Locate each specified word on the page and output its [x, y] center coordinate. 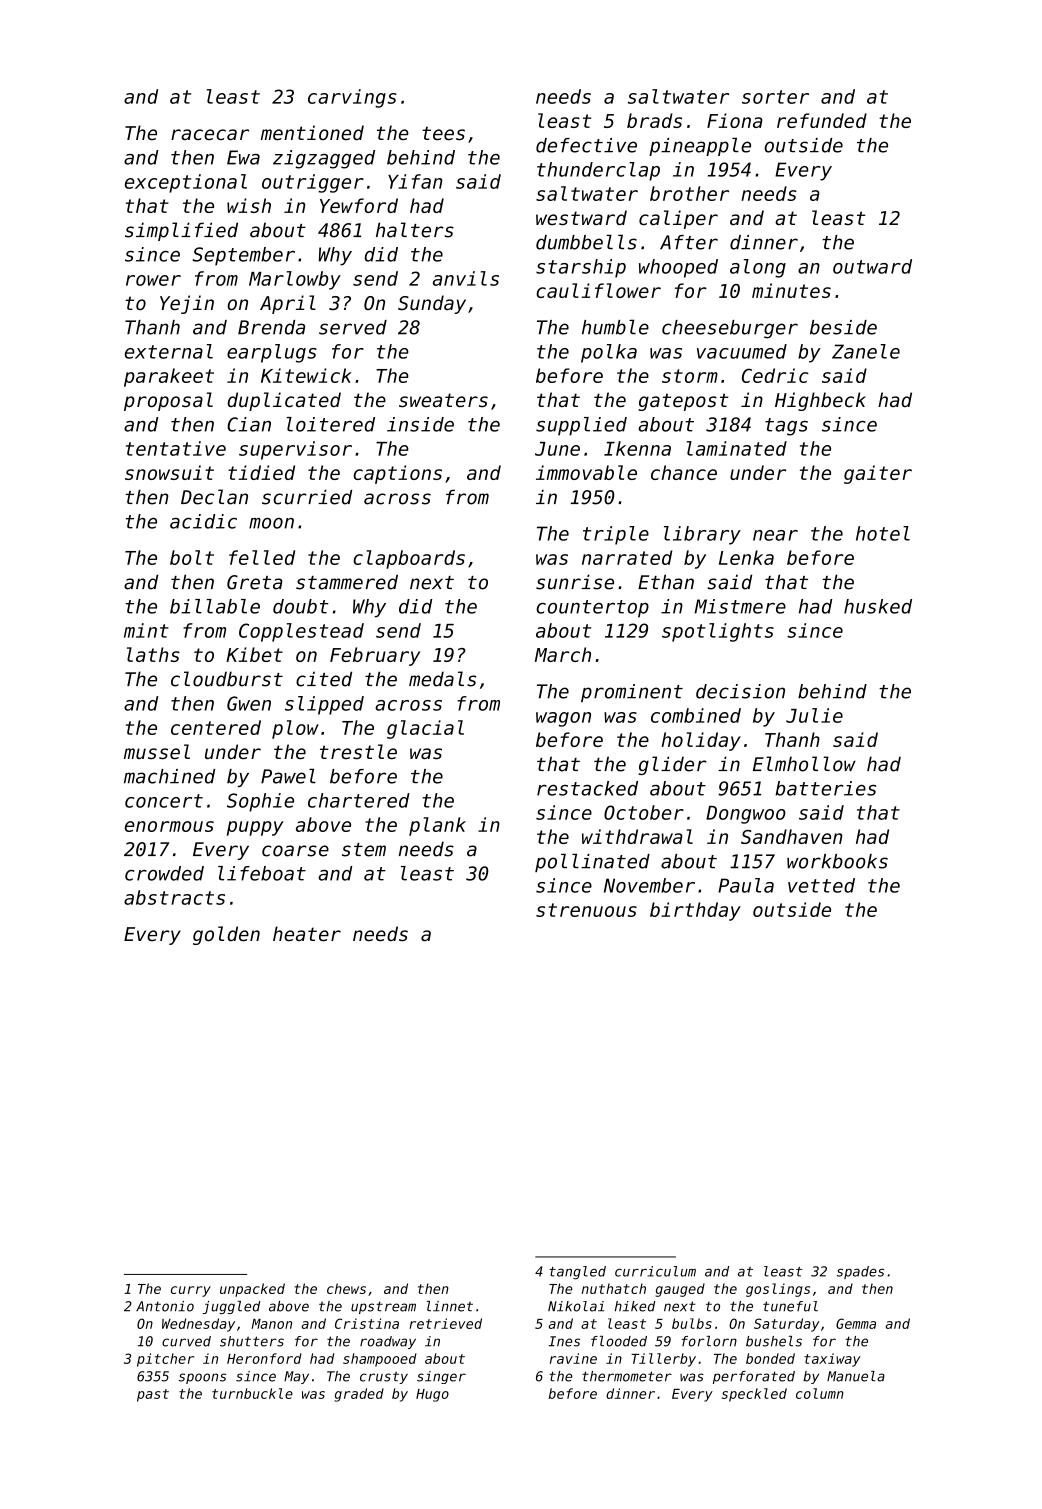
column [820, 1393]
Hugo [432, 1395]
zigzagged [324, 159]
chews [346, 1288]
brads [654, 120]
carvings [352, 98]
